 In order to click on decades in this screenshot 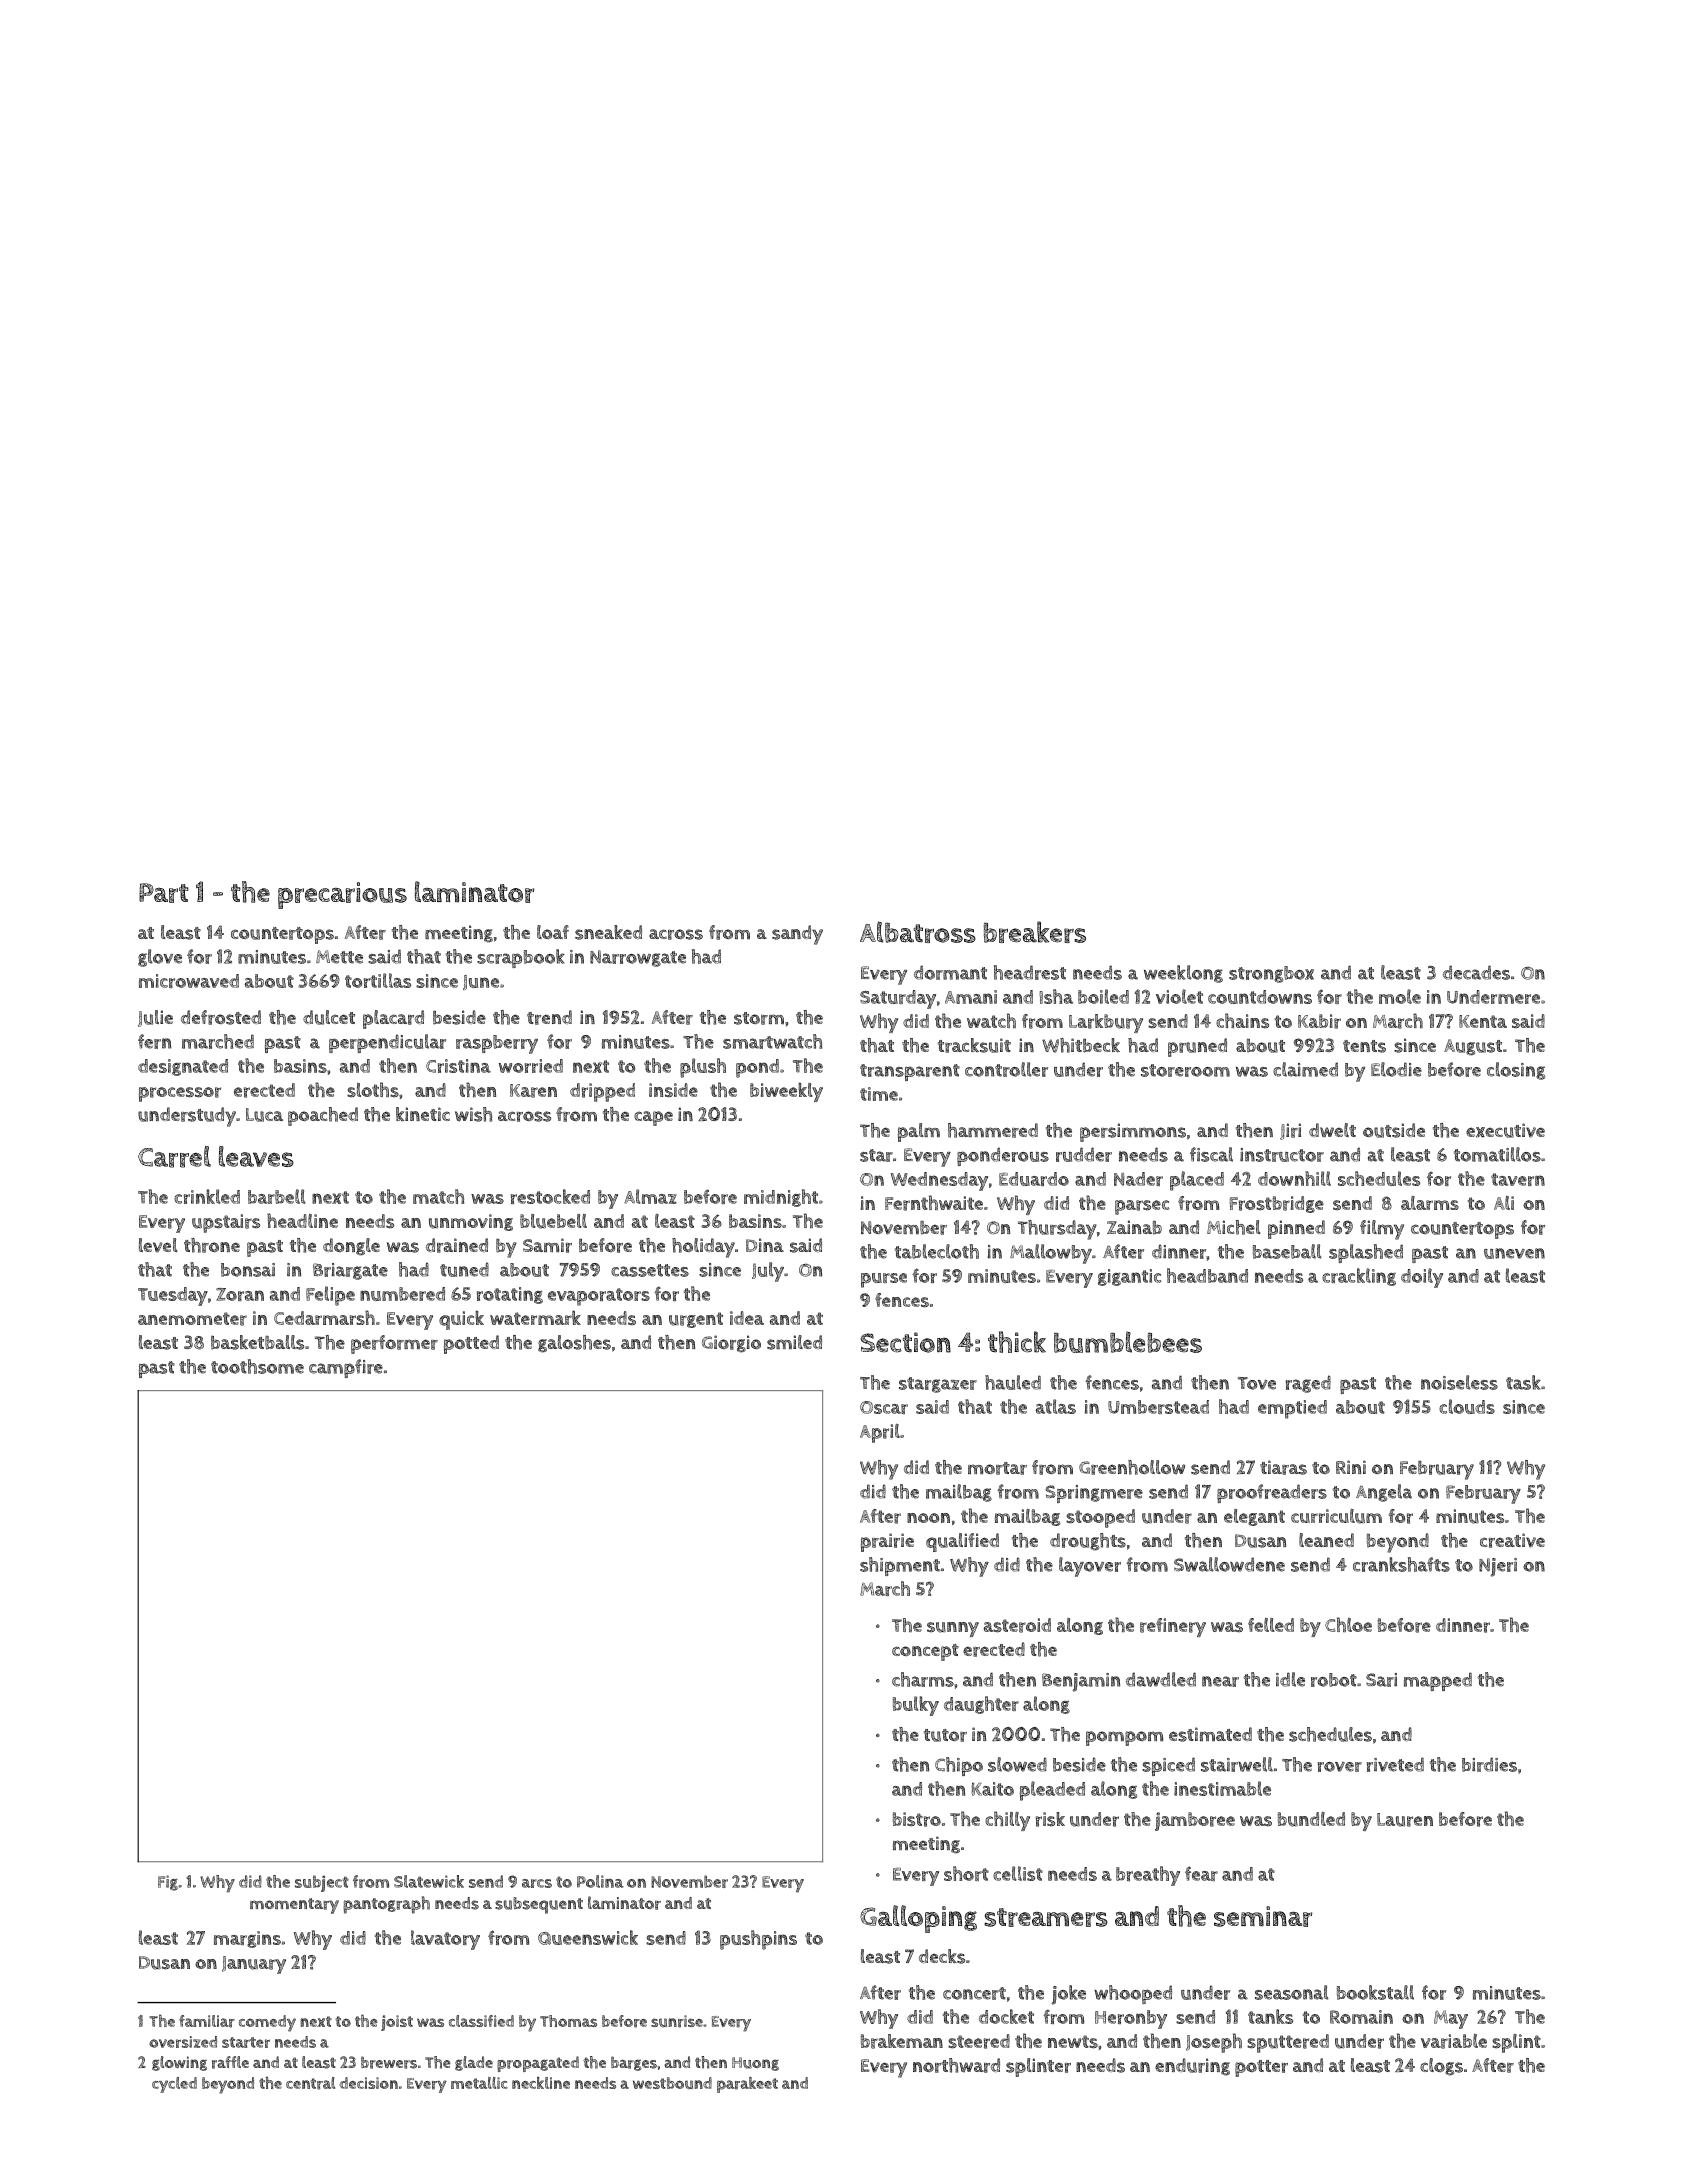, I will do `click(1476, 972)`.
